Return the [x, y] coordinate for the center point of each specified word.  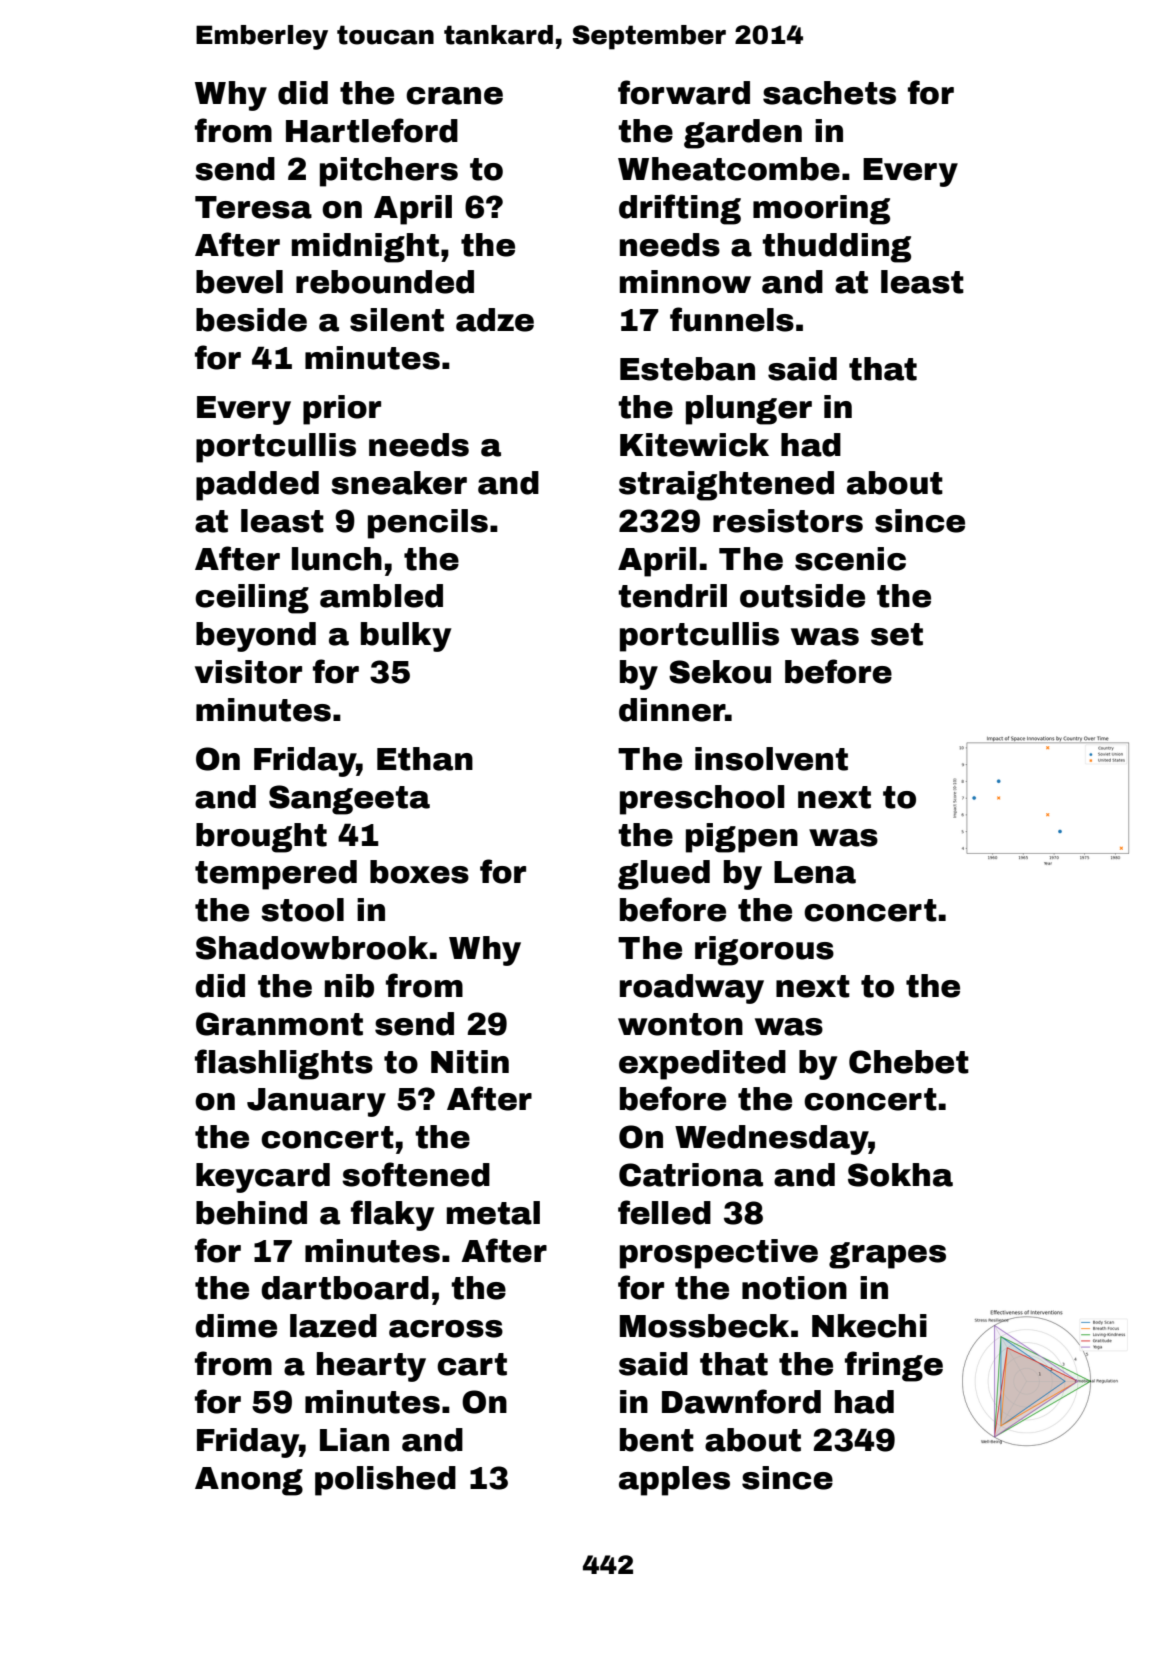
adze [495, 320]
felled [664, 1212]
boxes [419, 872]
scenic [850, 559]
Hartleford [372, 130]
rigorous [764, 951]
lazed [333, 1326]
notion [794, 1288]
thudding [836, 248]
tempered [276, 875]
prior [342, 410]
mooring [821, 210]
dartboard [345, 1288]
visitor [248, 672]
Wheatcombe [729, 169]
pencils [428, 524]
